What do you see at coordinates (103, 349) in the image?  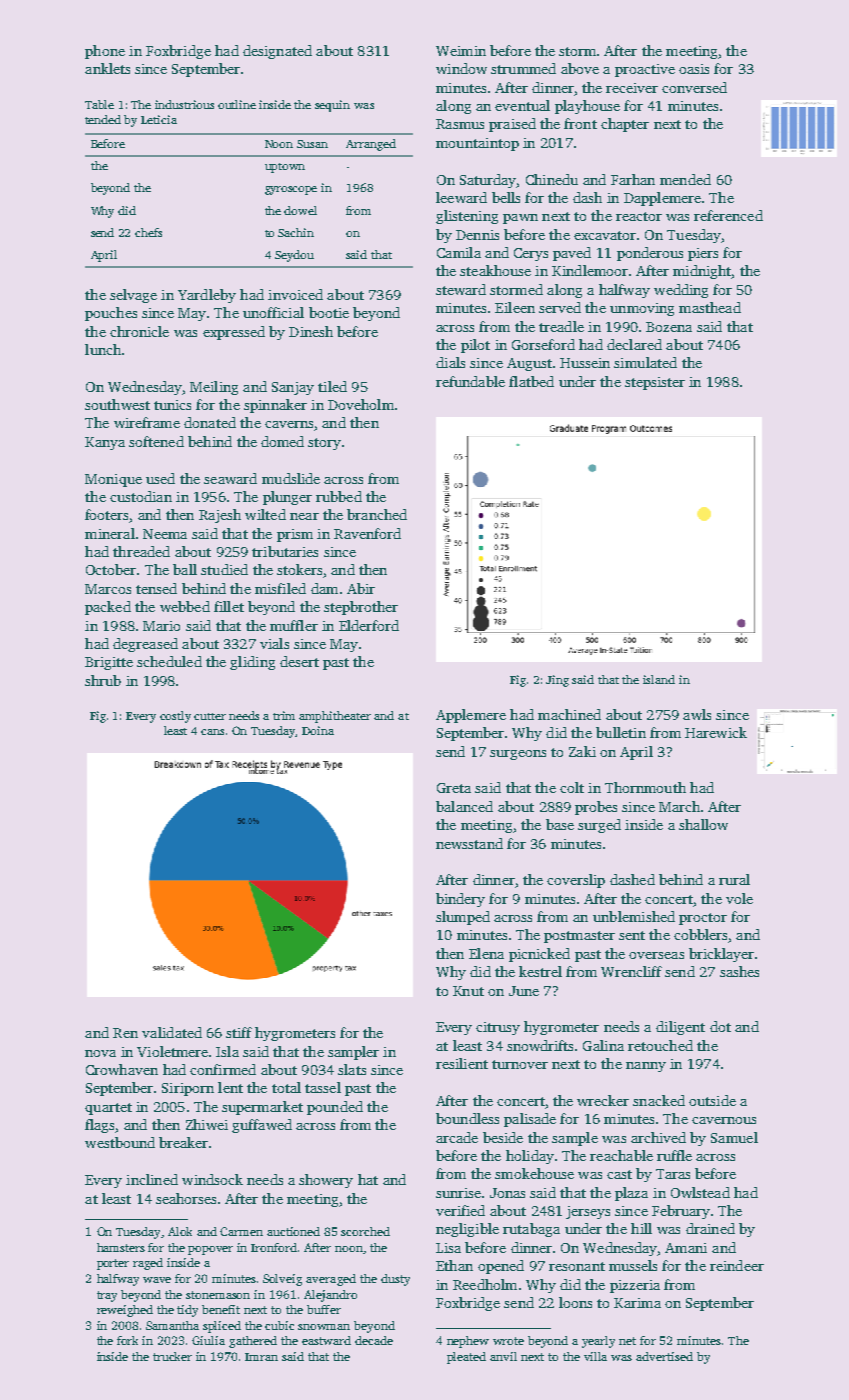 I see `lunch` at bounding box center [103, 349].
